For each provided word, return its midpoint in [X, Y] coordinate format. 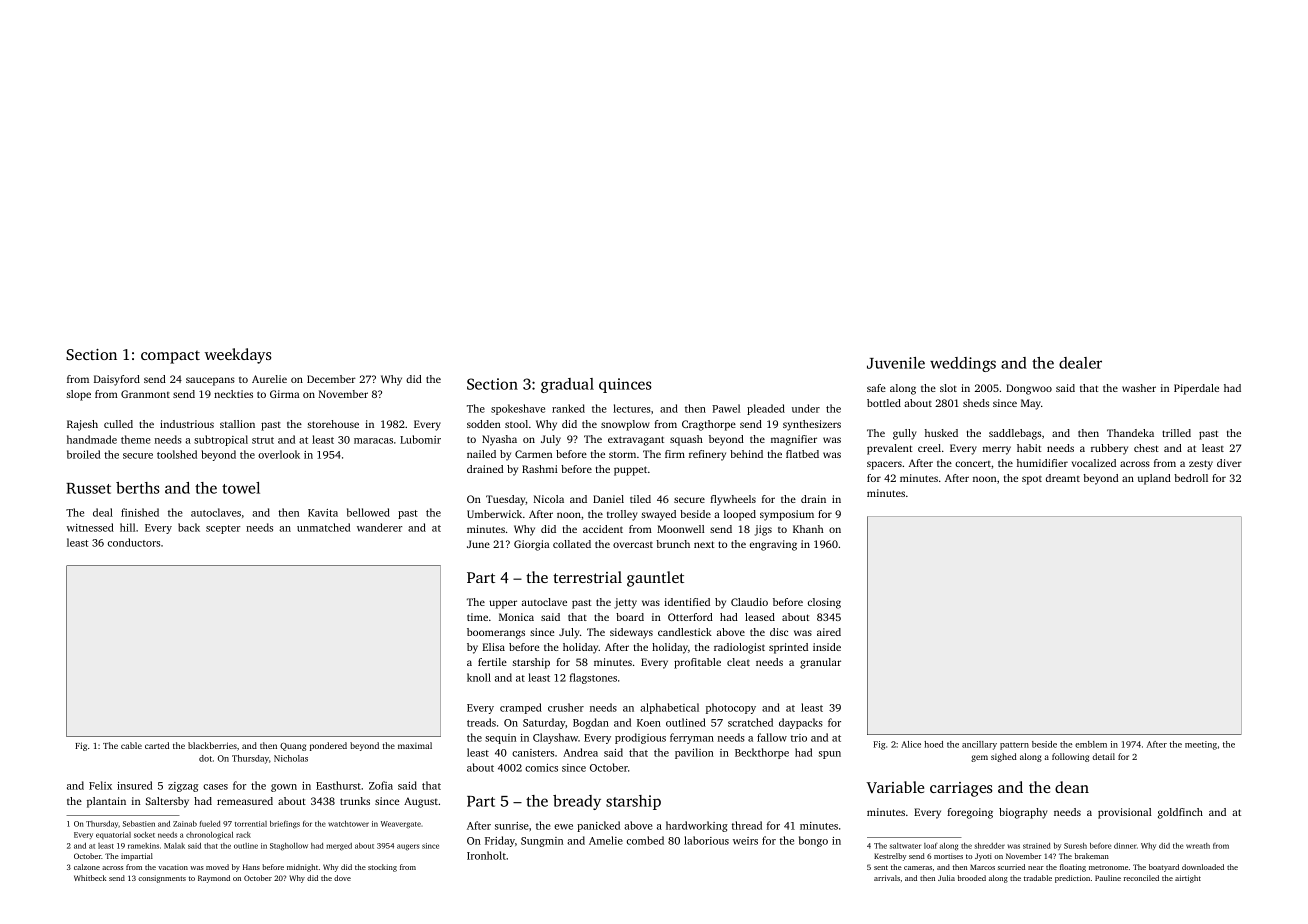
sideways [631, 633]
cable [131, 745]
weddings [963, 364]
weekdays [238, 356]
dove [342, 878]
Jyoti [983, 857]
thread [747, 825]
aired [829, 632]
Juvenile [896, 363]
